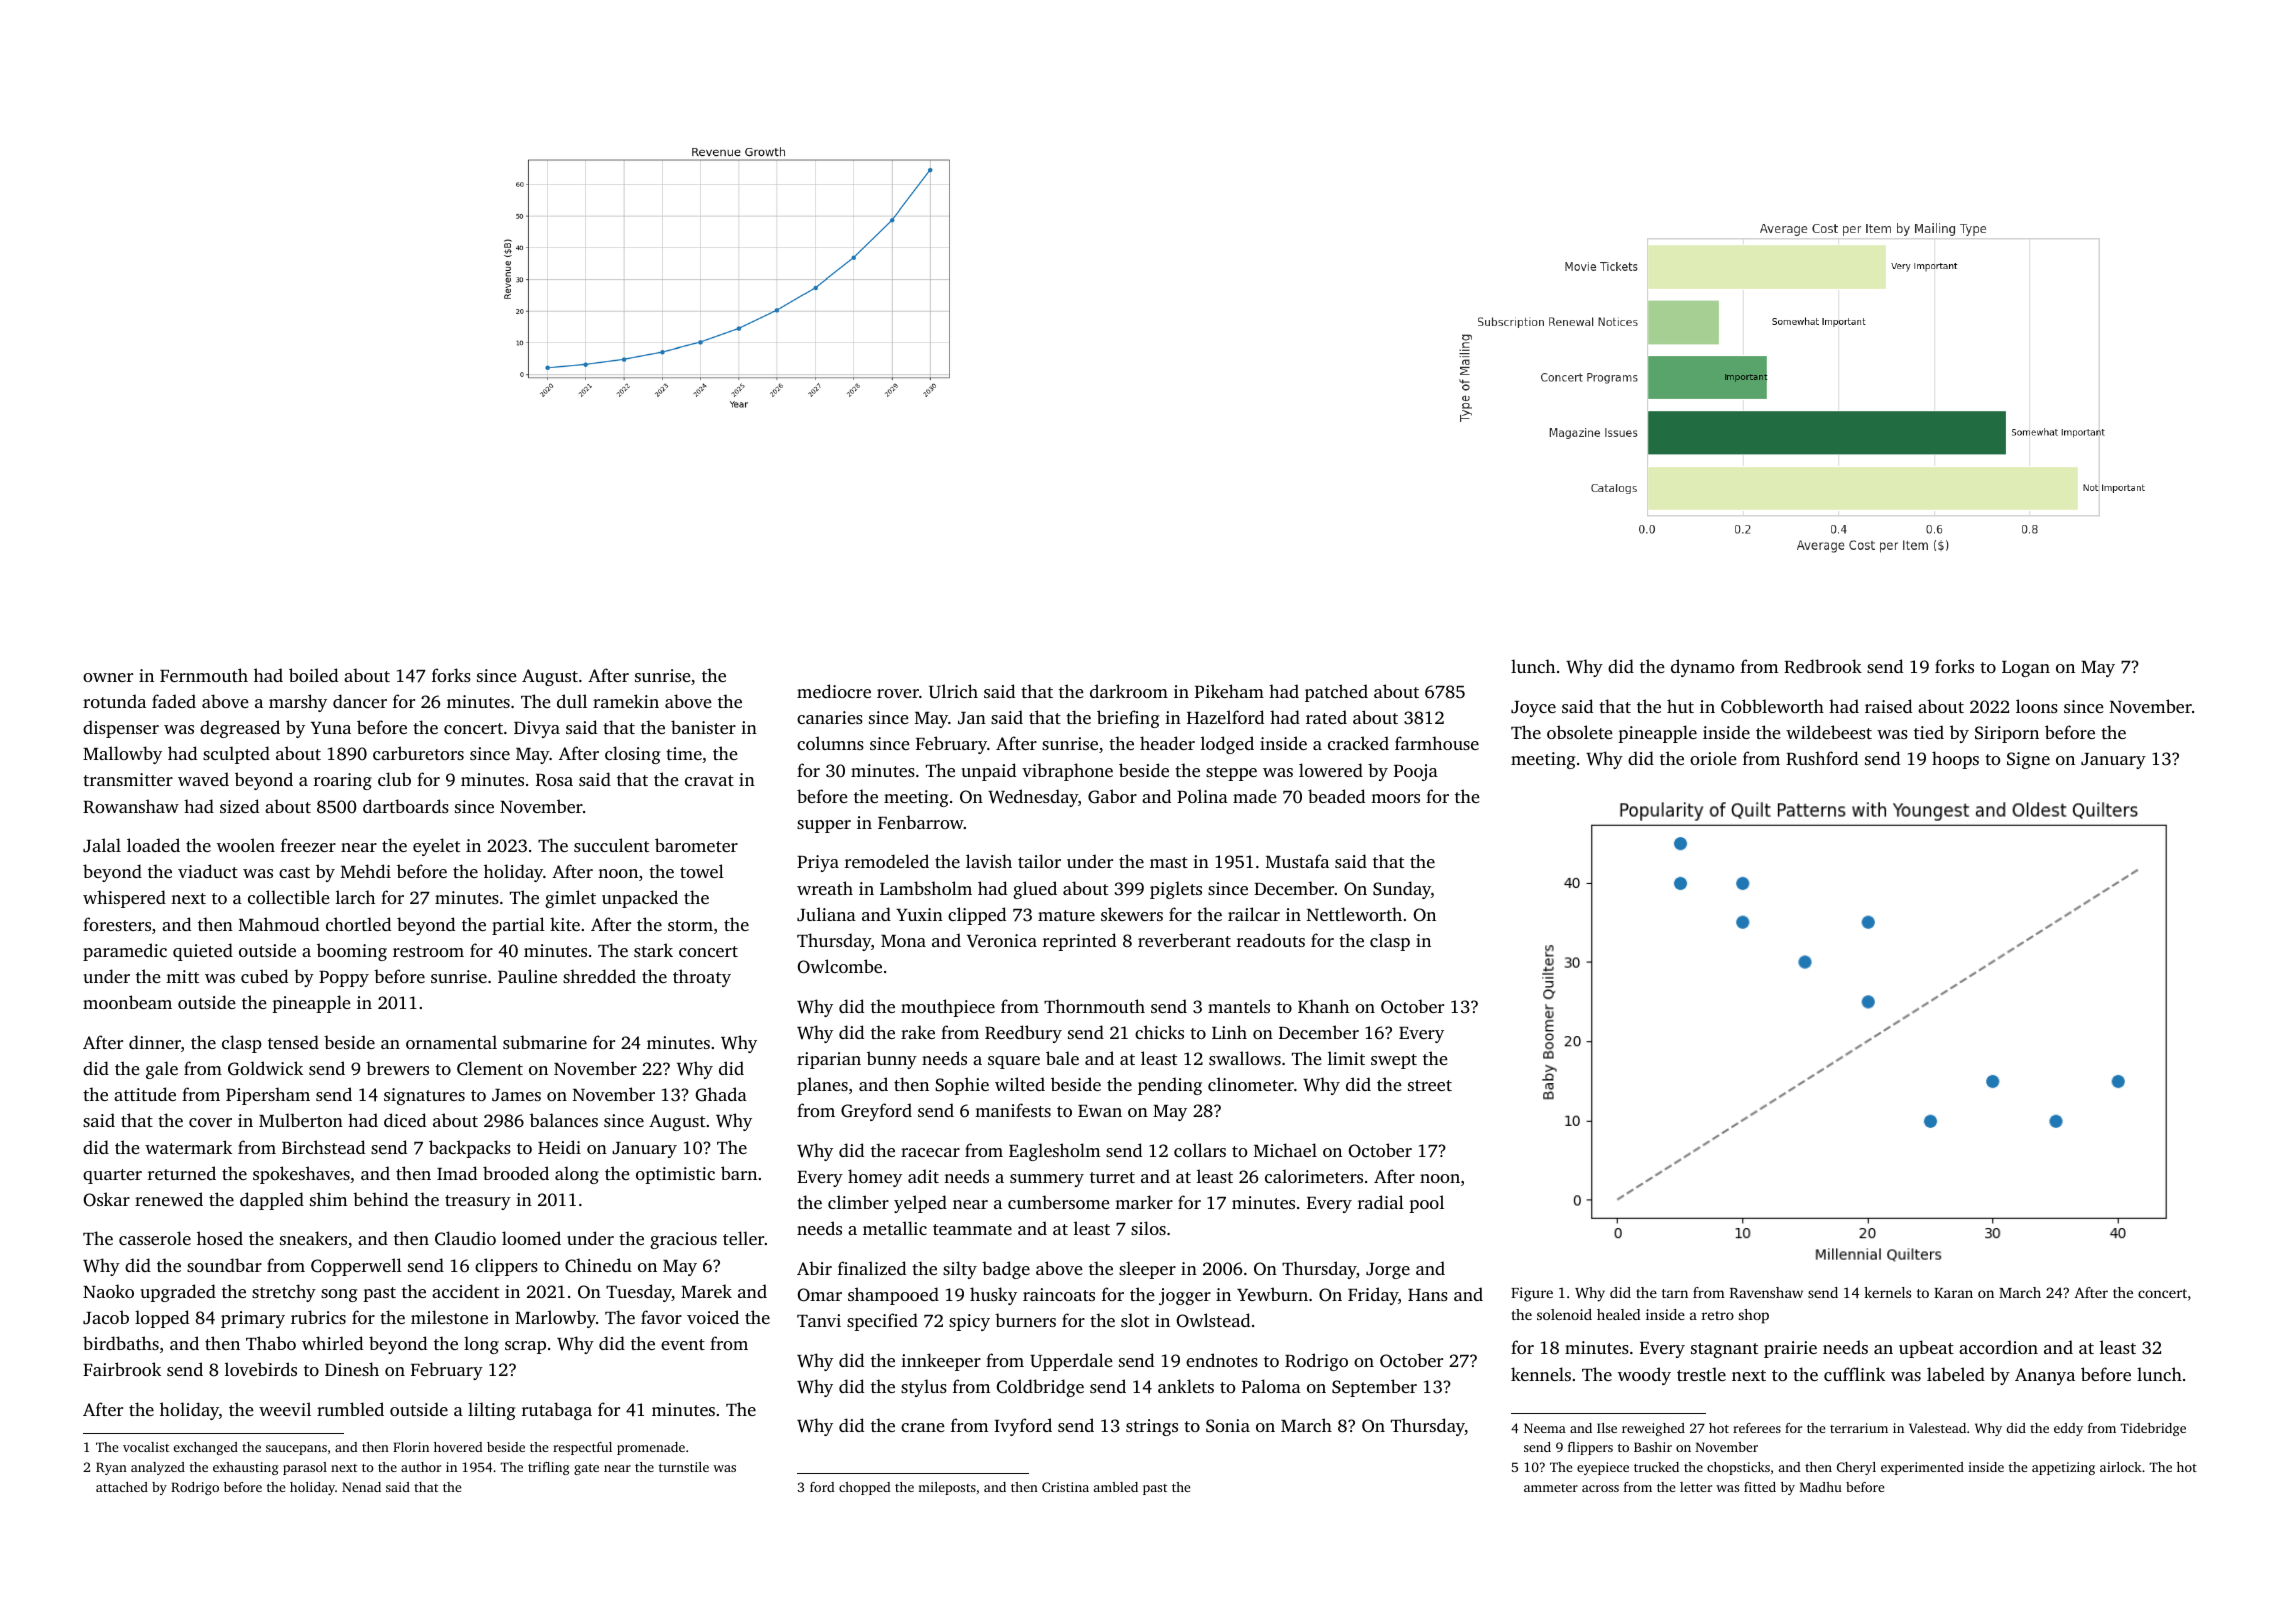  I want to click on reverberant, so click(1184, 940).
